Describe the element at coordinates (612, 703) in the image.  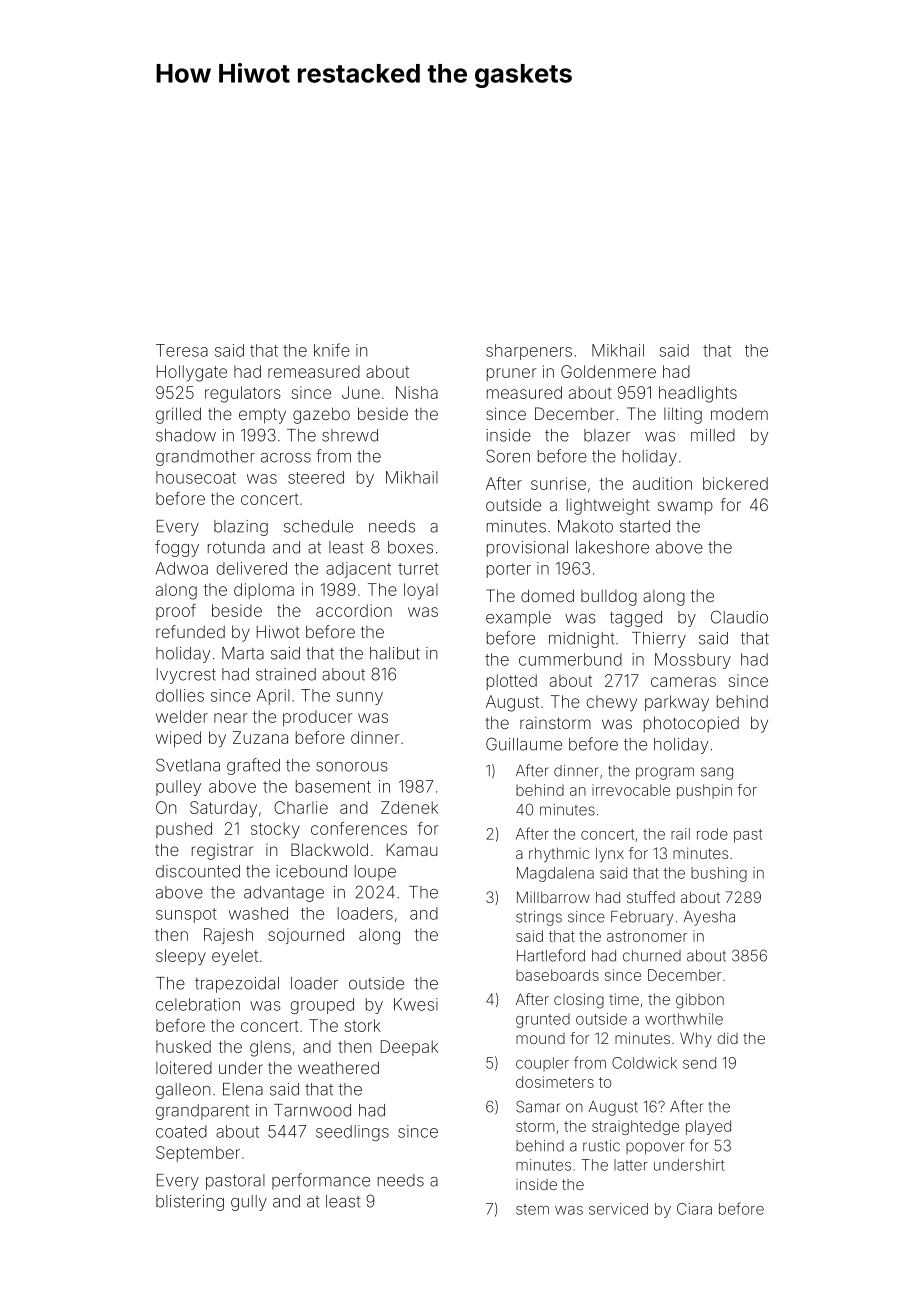
I see `chewy` at that location.
